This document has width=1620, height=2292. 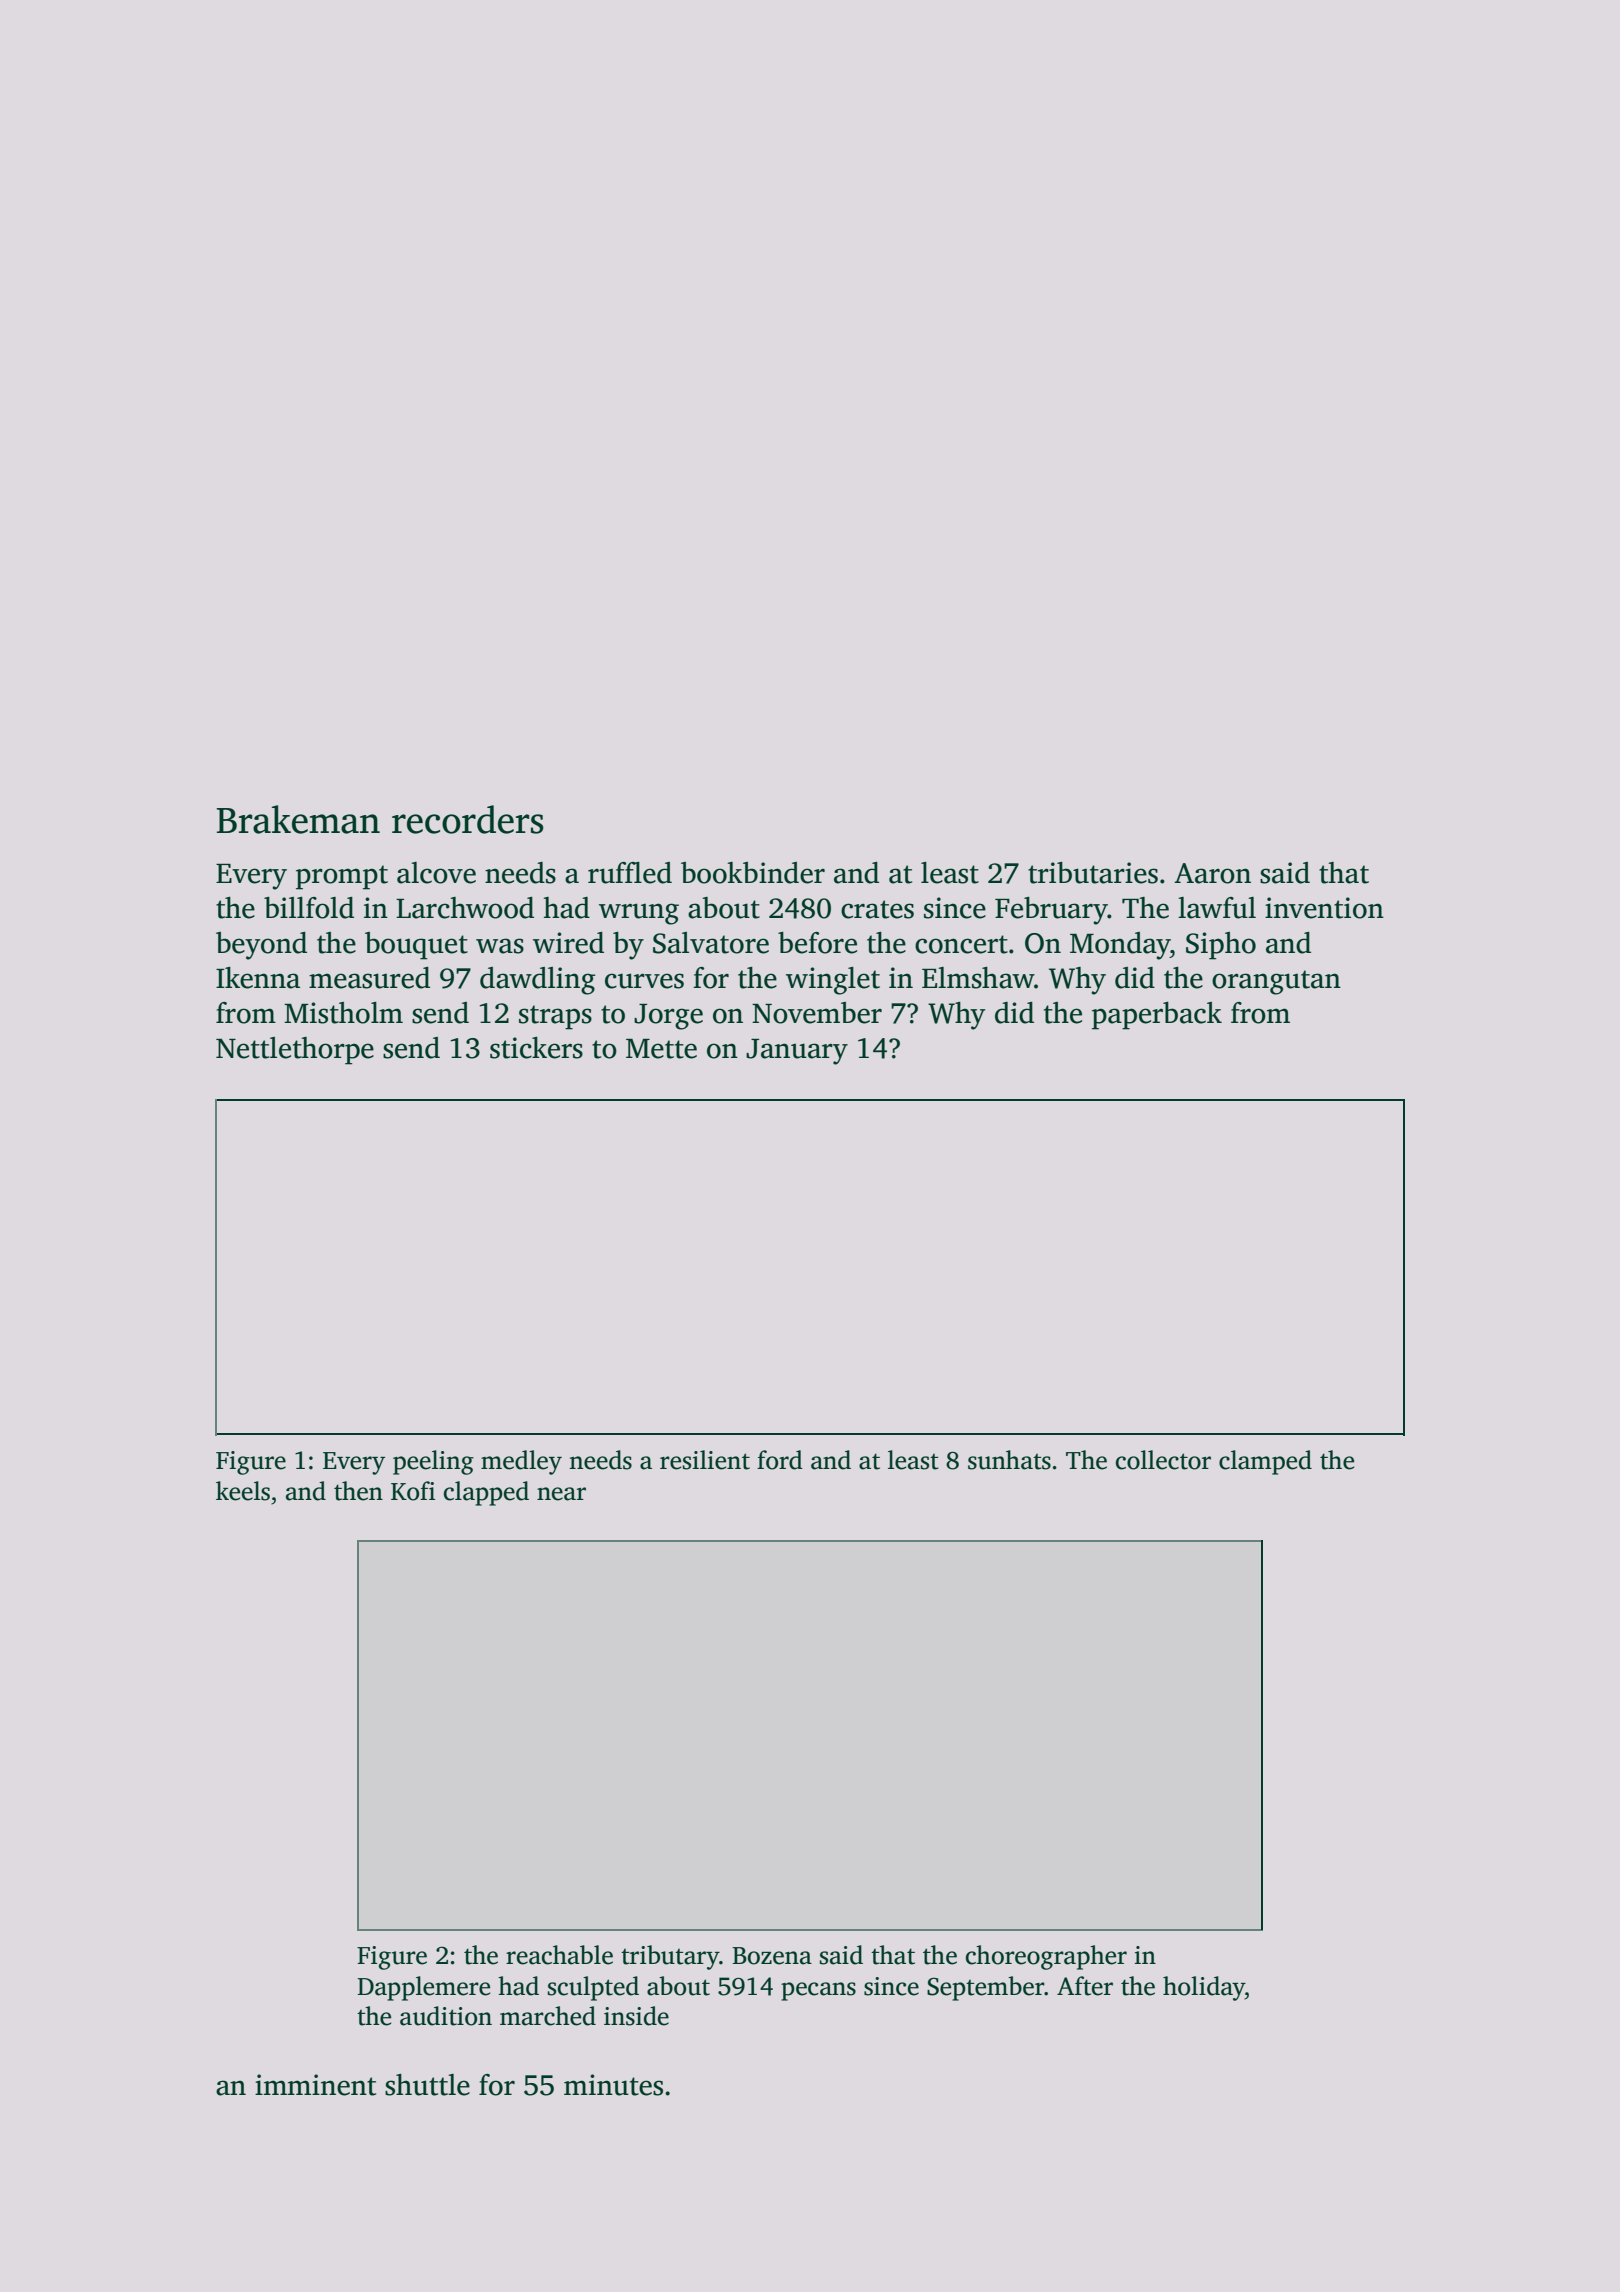 What do you see at coordinates (1163, 1460) in the document?
I see `collector` at bounding box center [1163, 1460].
